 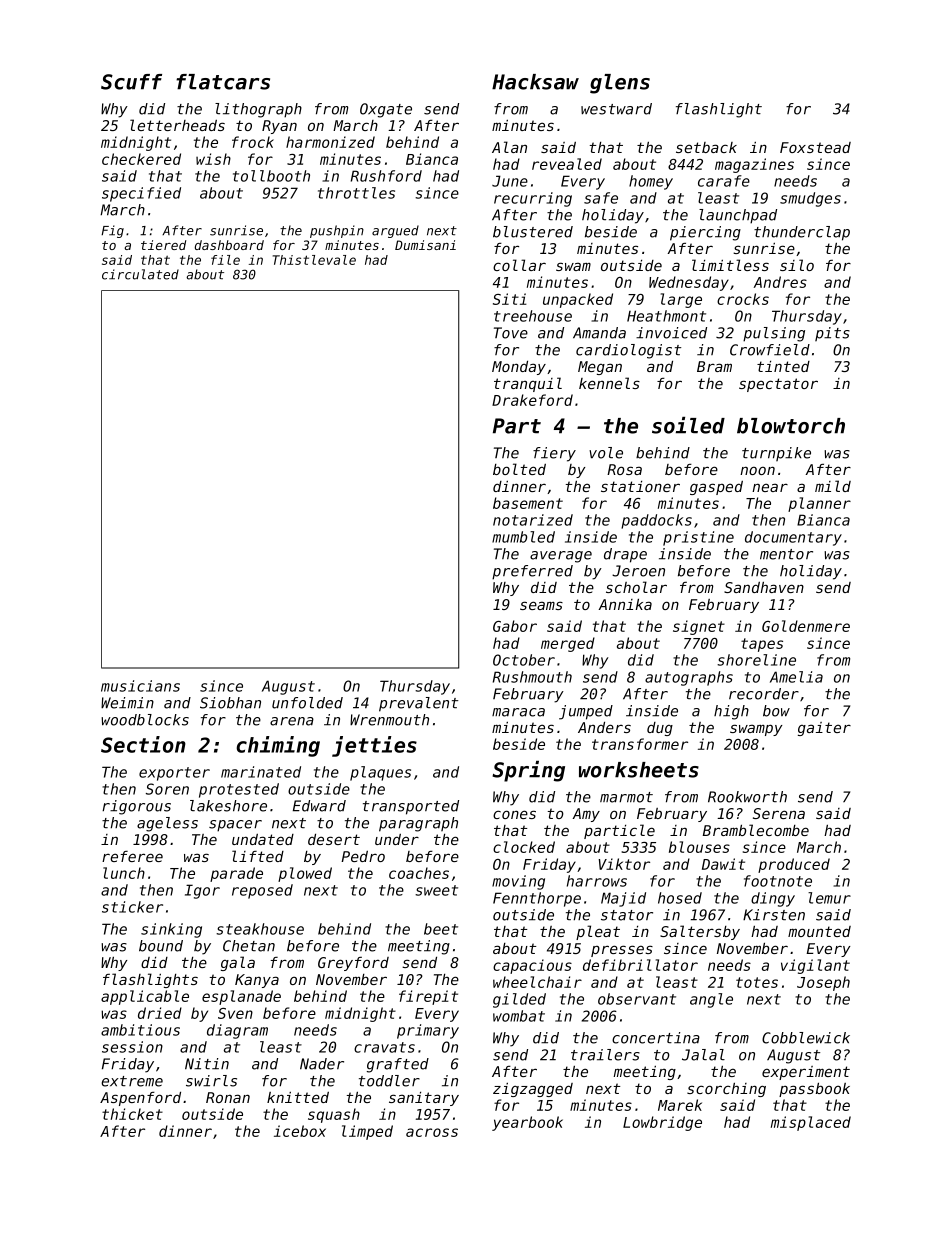 What do you see at coordinates (395, 231) in the screenshot?
I see `argued` at bounding box center [395, 231].
